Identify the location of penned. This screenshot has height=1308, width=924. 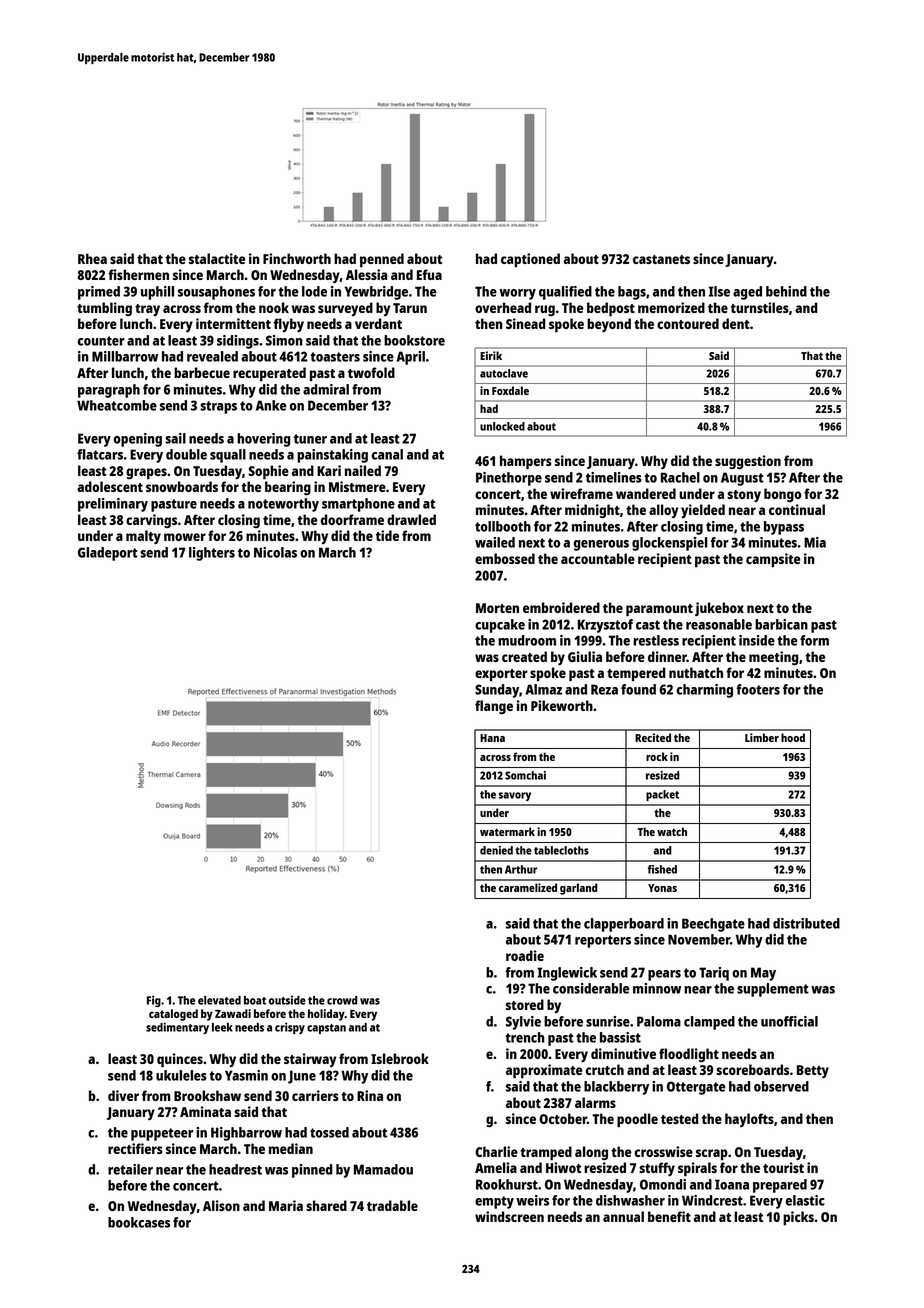
(382, 260).
